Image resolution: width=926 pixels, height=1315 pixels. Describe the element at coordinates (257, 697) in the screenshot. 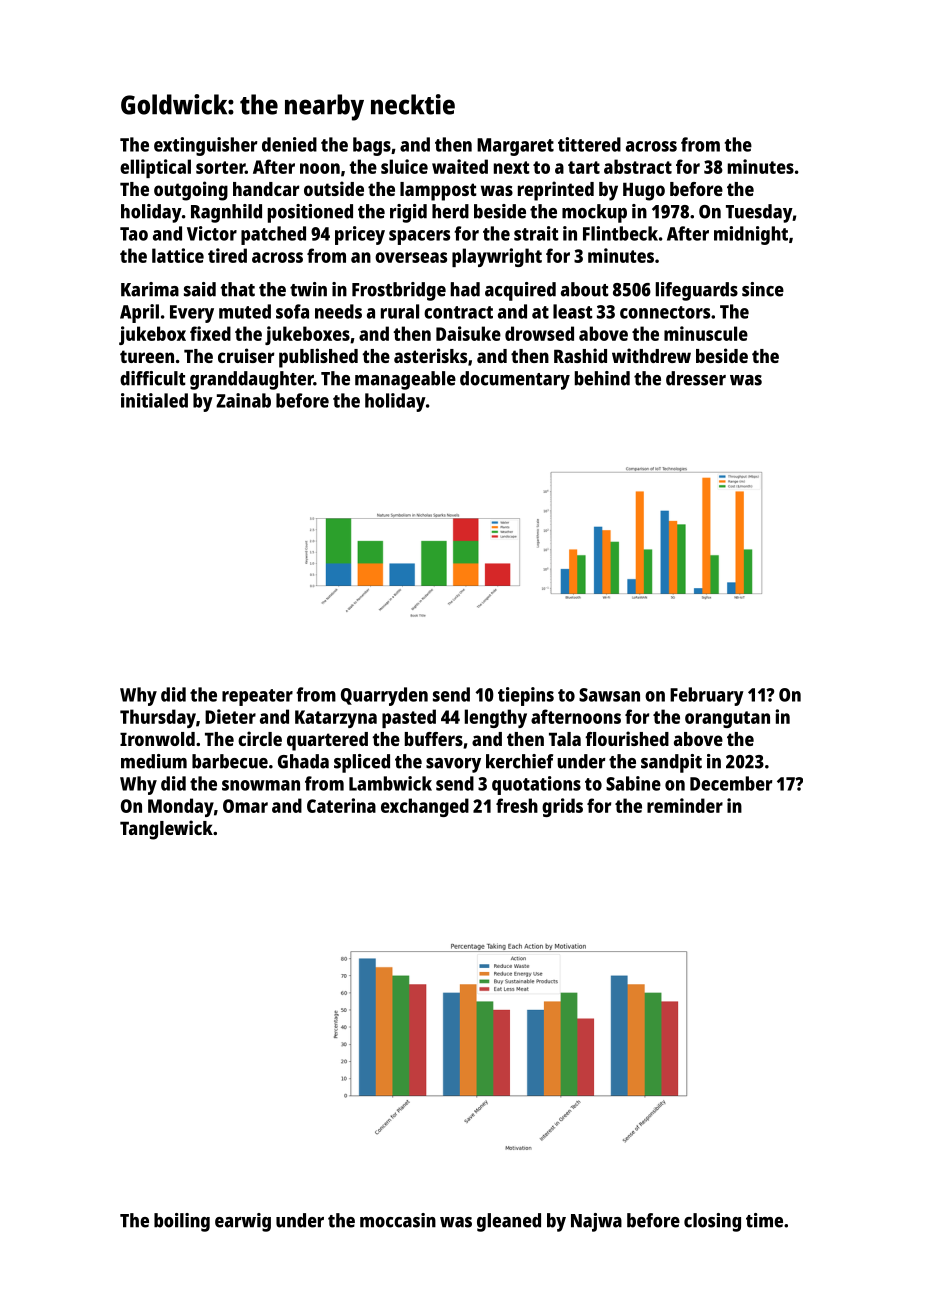

I see `repeater` at that location.
